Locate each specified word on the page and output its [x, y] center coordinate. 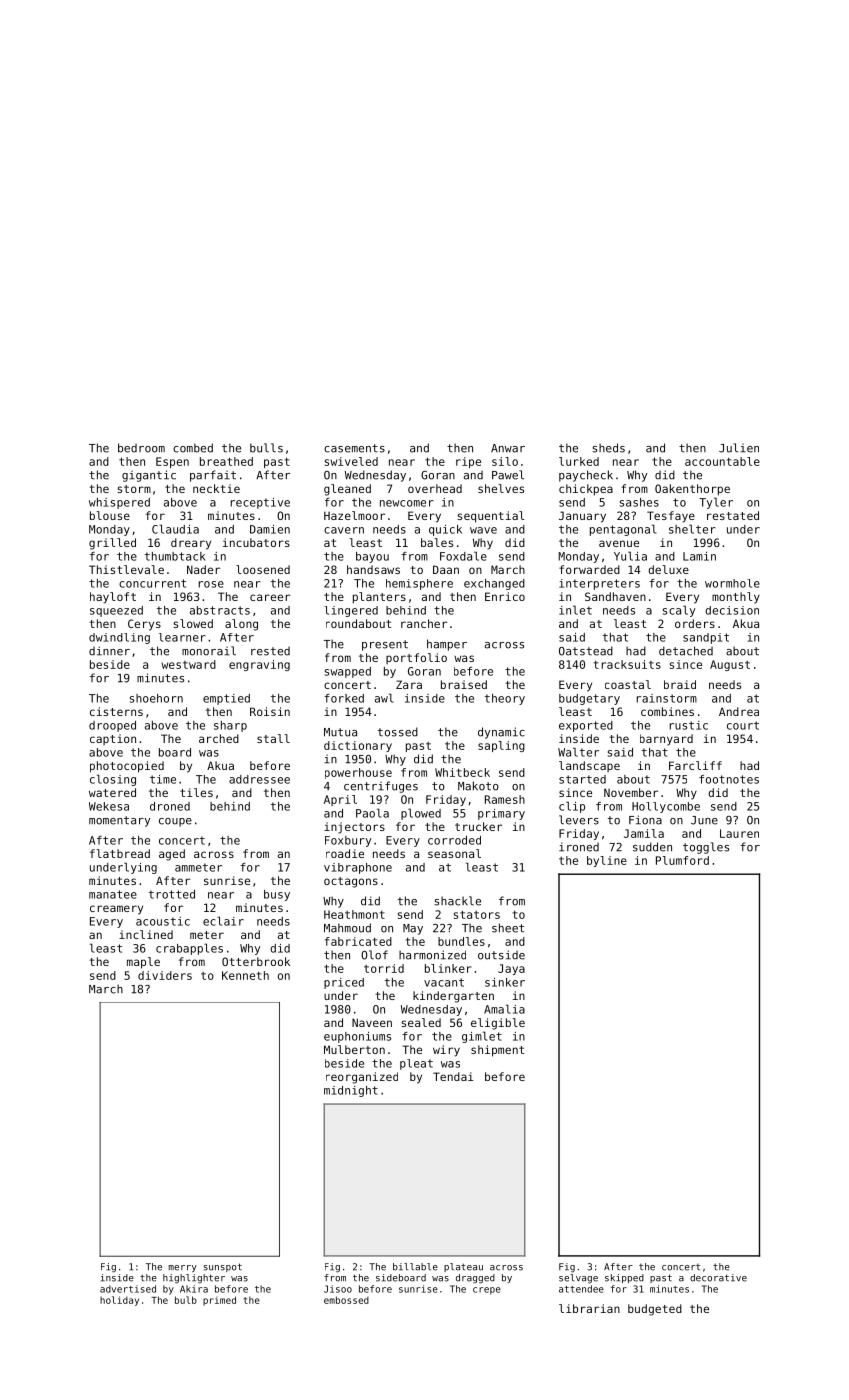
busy [277, 895]
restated [733, 515]
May [413, 929]
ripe [468, 462]
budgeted [655, 1310]
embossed [346, 1300]
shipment [497, 1051]
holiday [119, 1301]
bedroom [141, 448]
